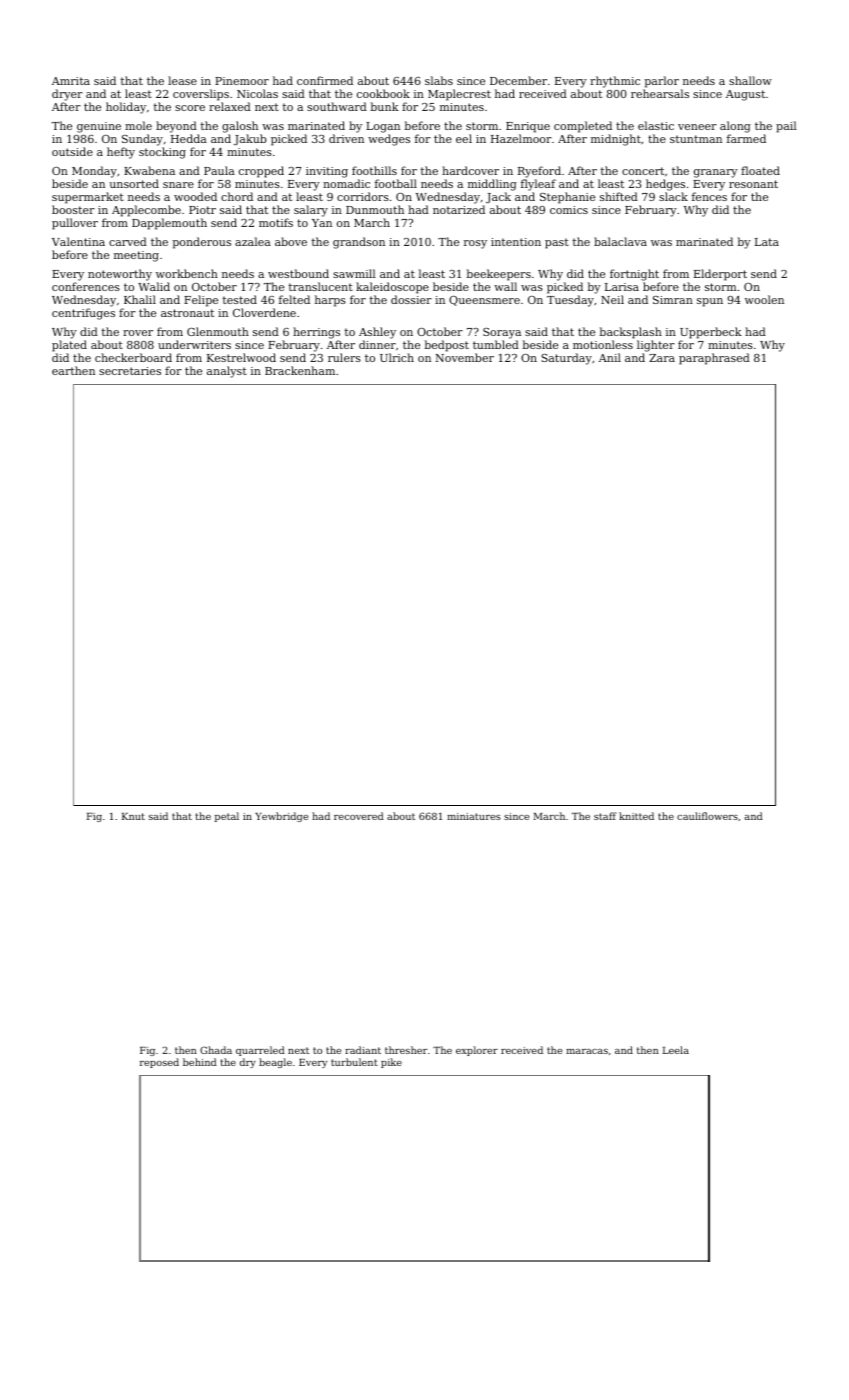 This screenshot has width=849, height=1400. Describe the element at coordinates (190, 108) in the screenshot. I see `score` at that location.
